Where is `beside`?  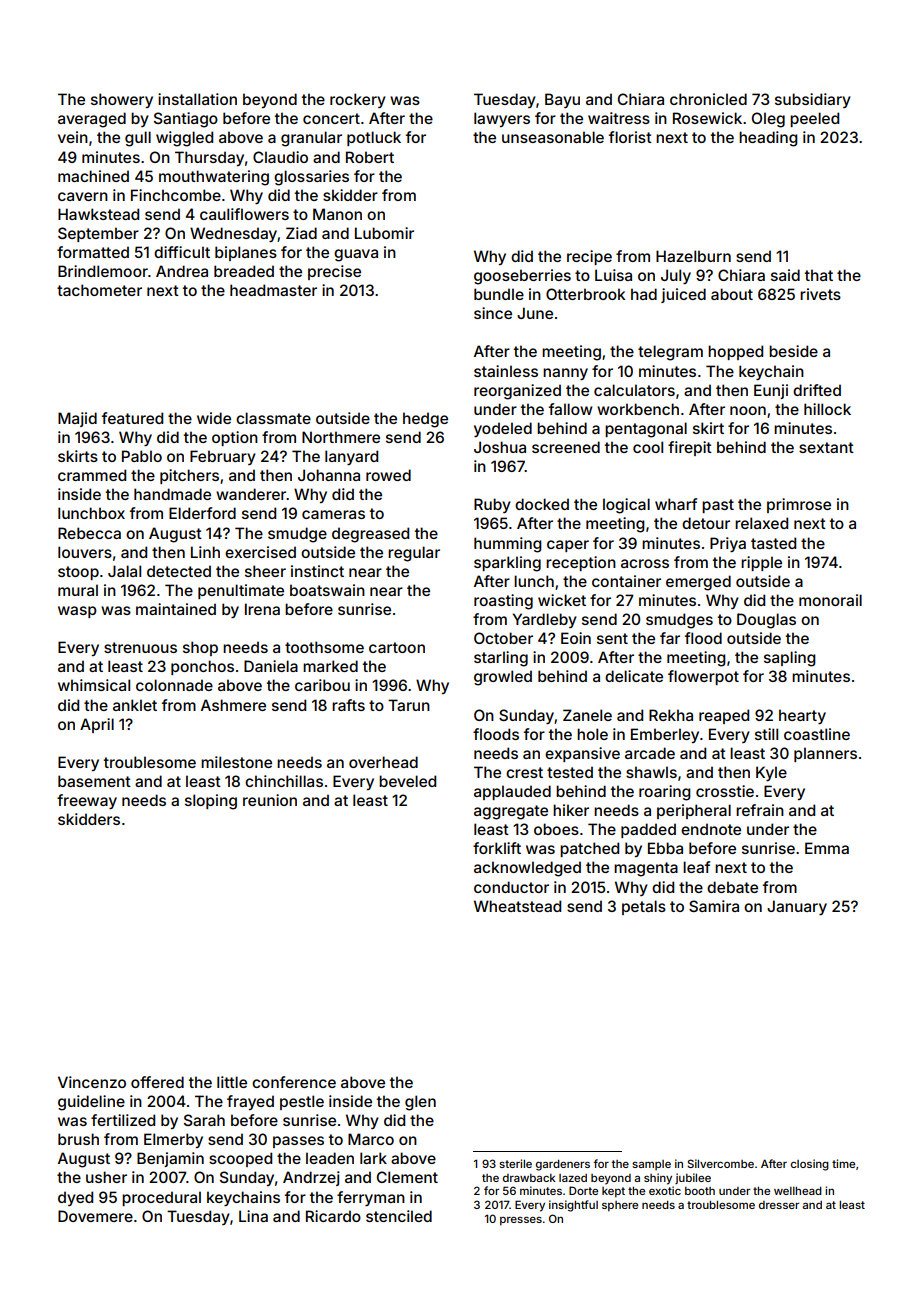 beside is located at coordinates (793, 351).
